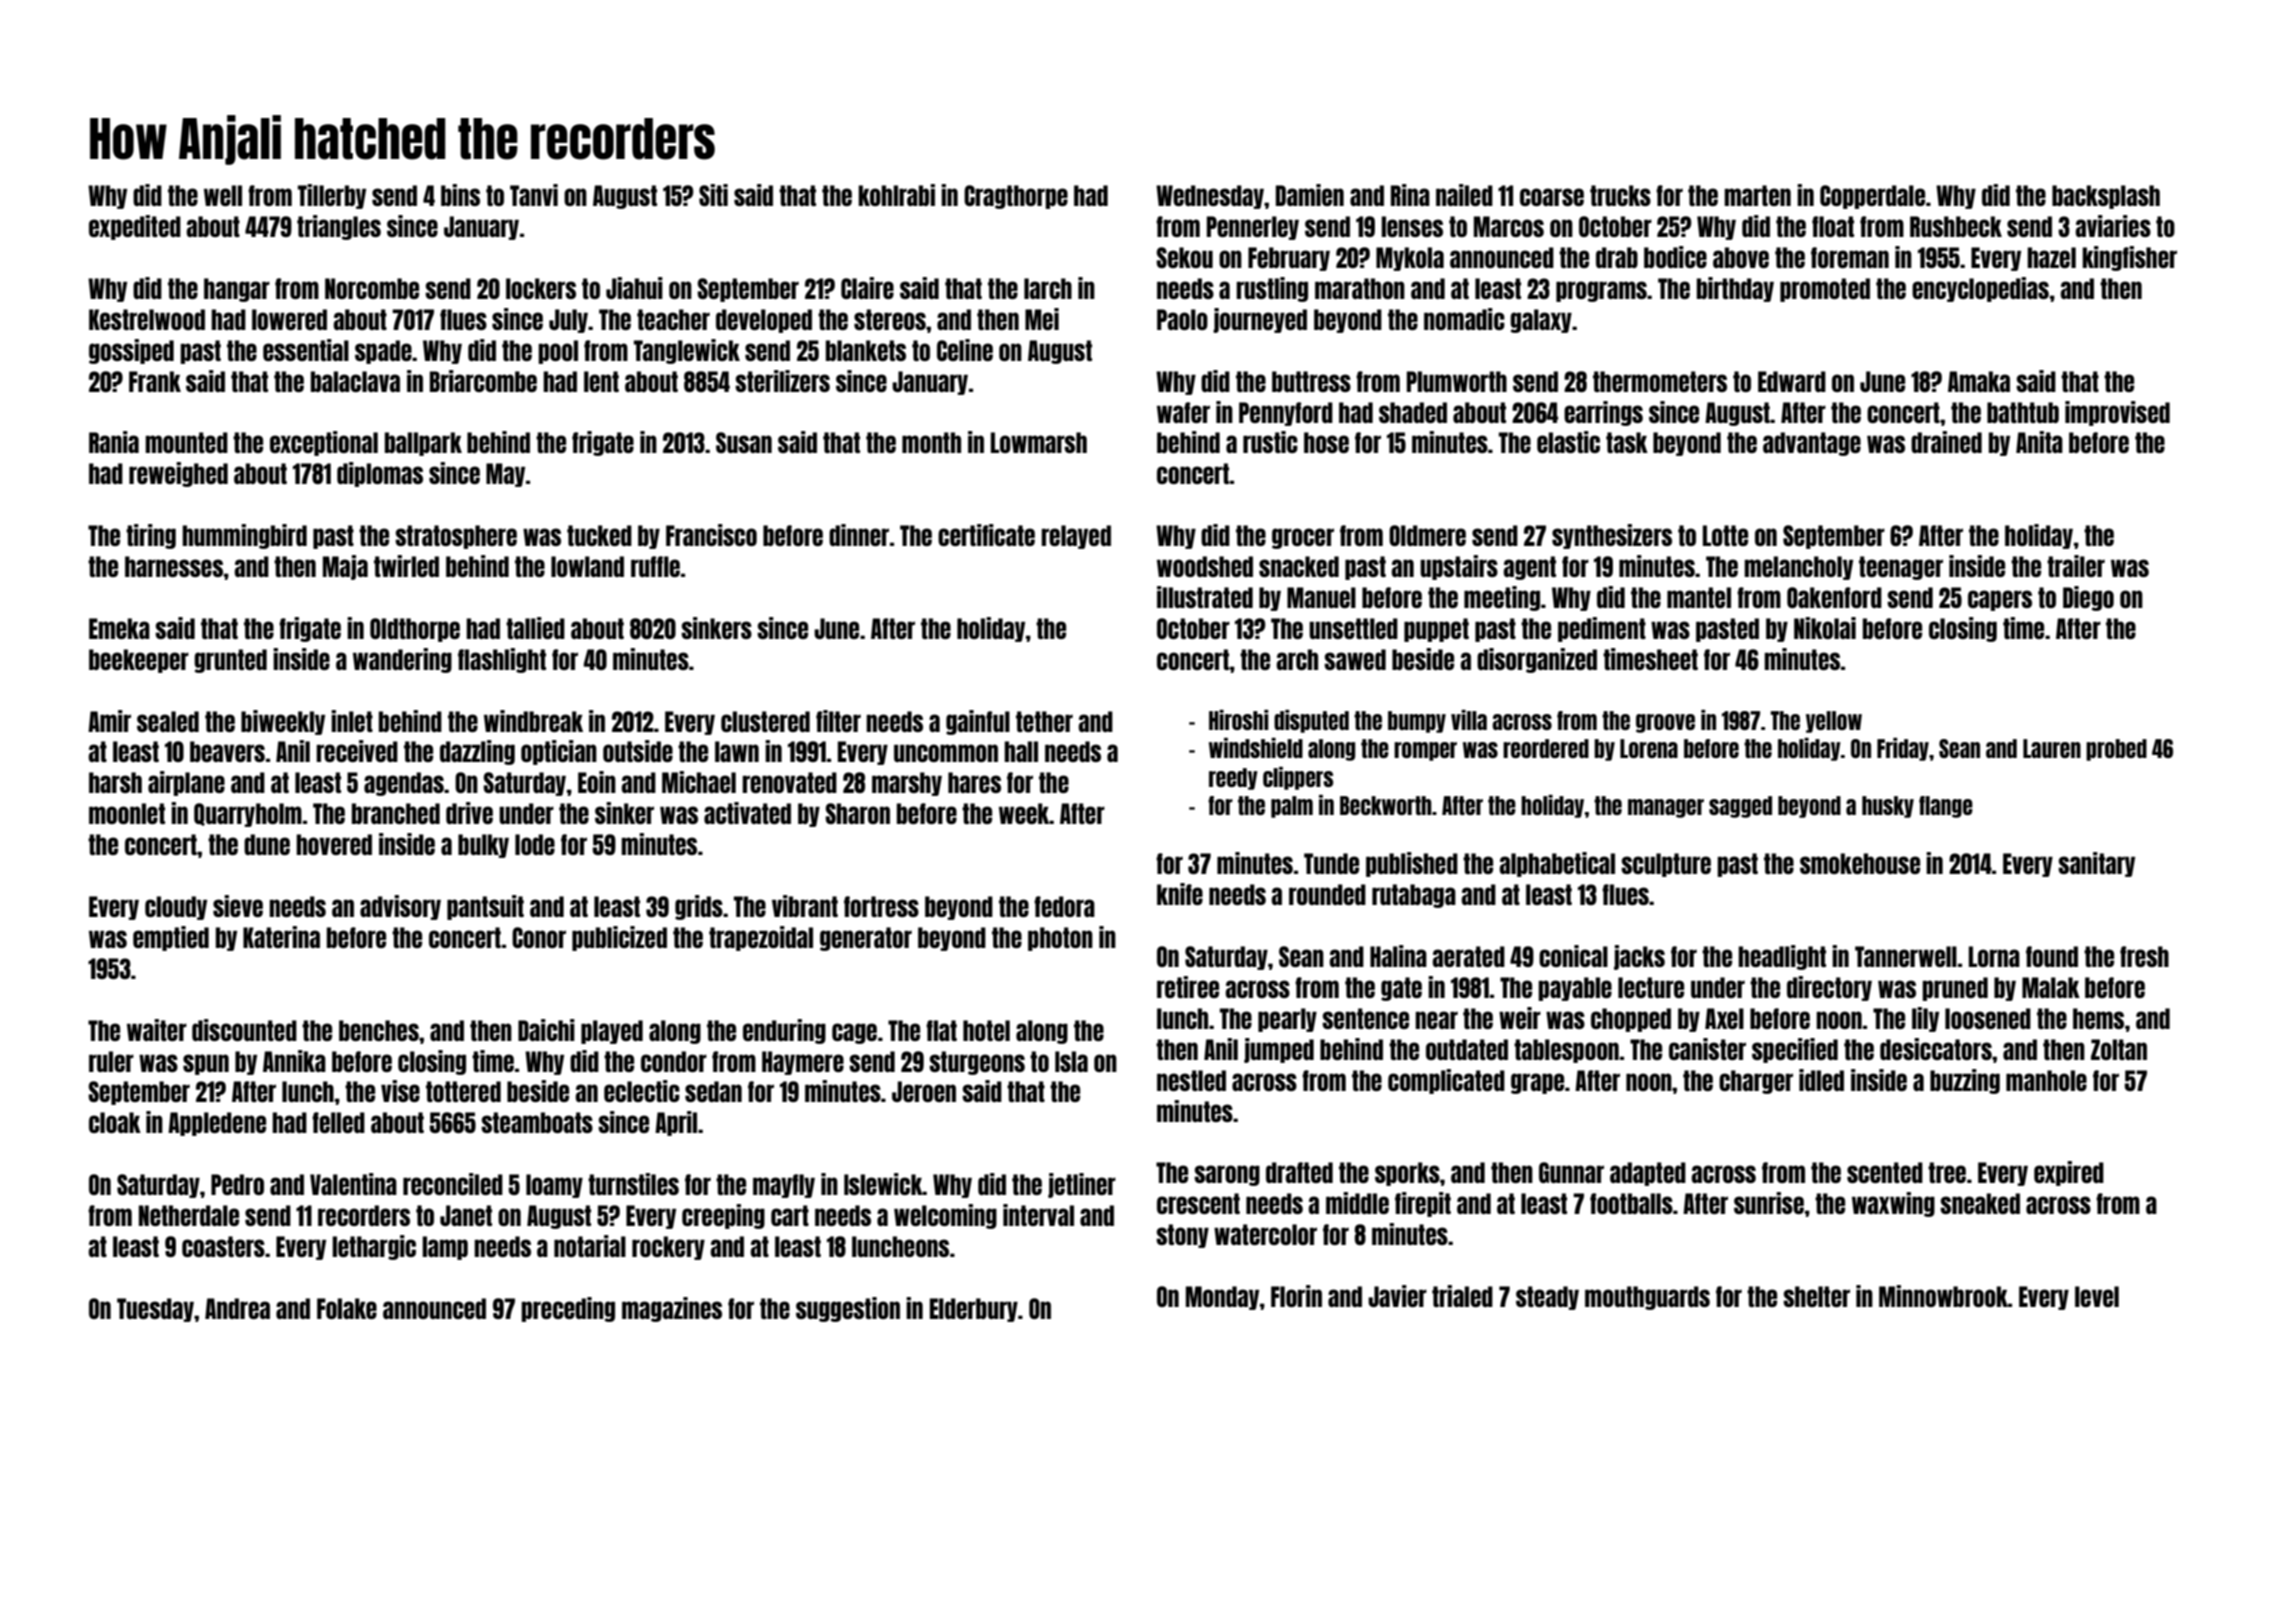  I want to click on manhole, so click(2046, 1080).
